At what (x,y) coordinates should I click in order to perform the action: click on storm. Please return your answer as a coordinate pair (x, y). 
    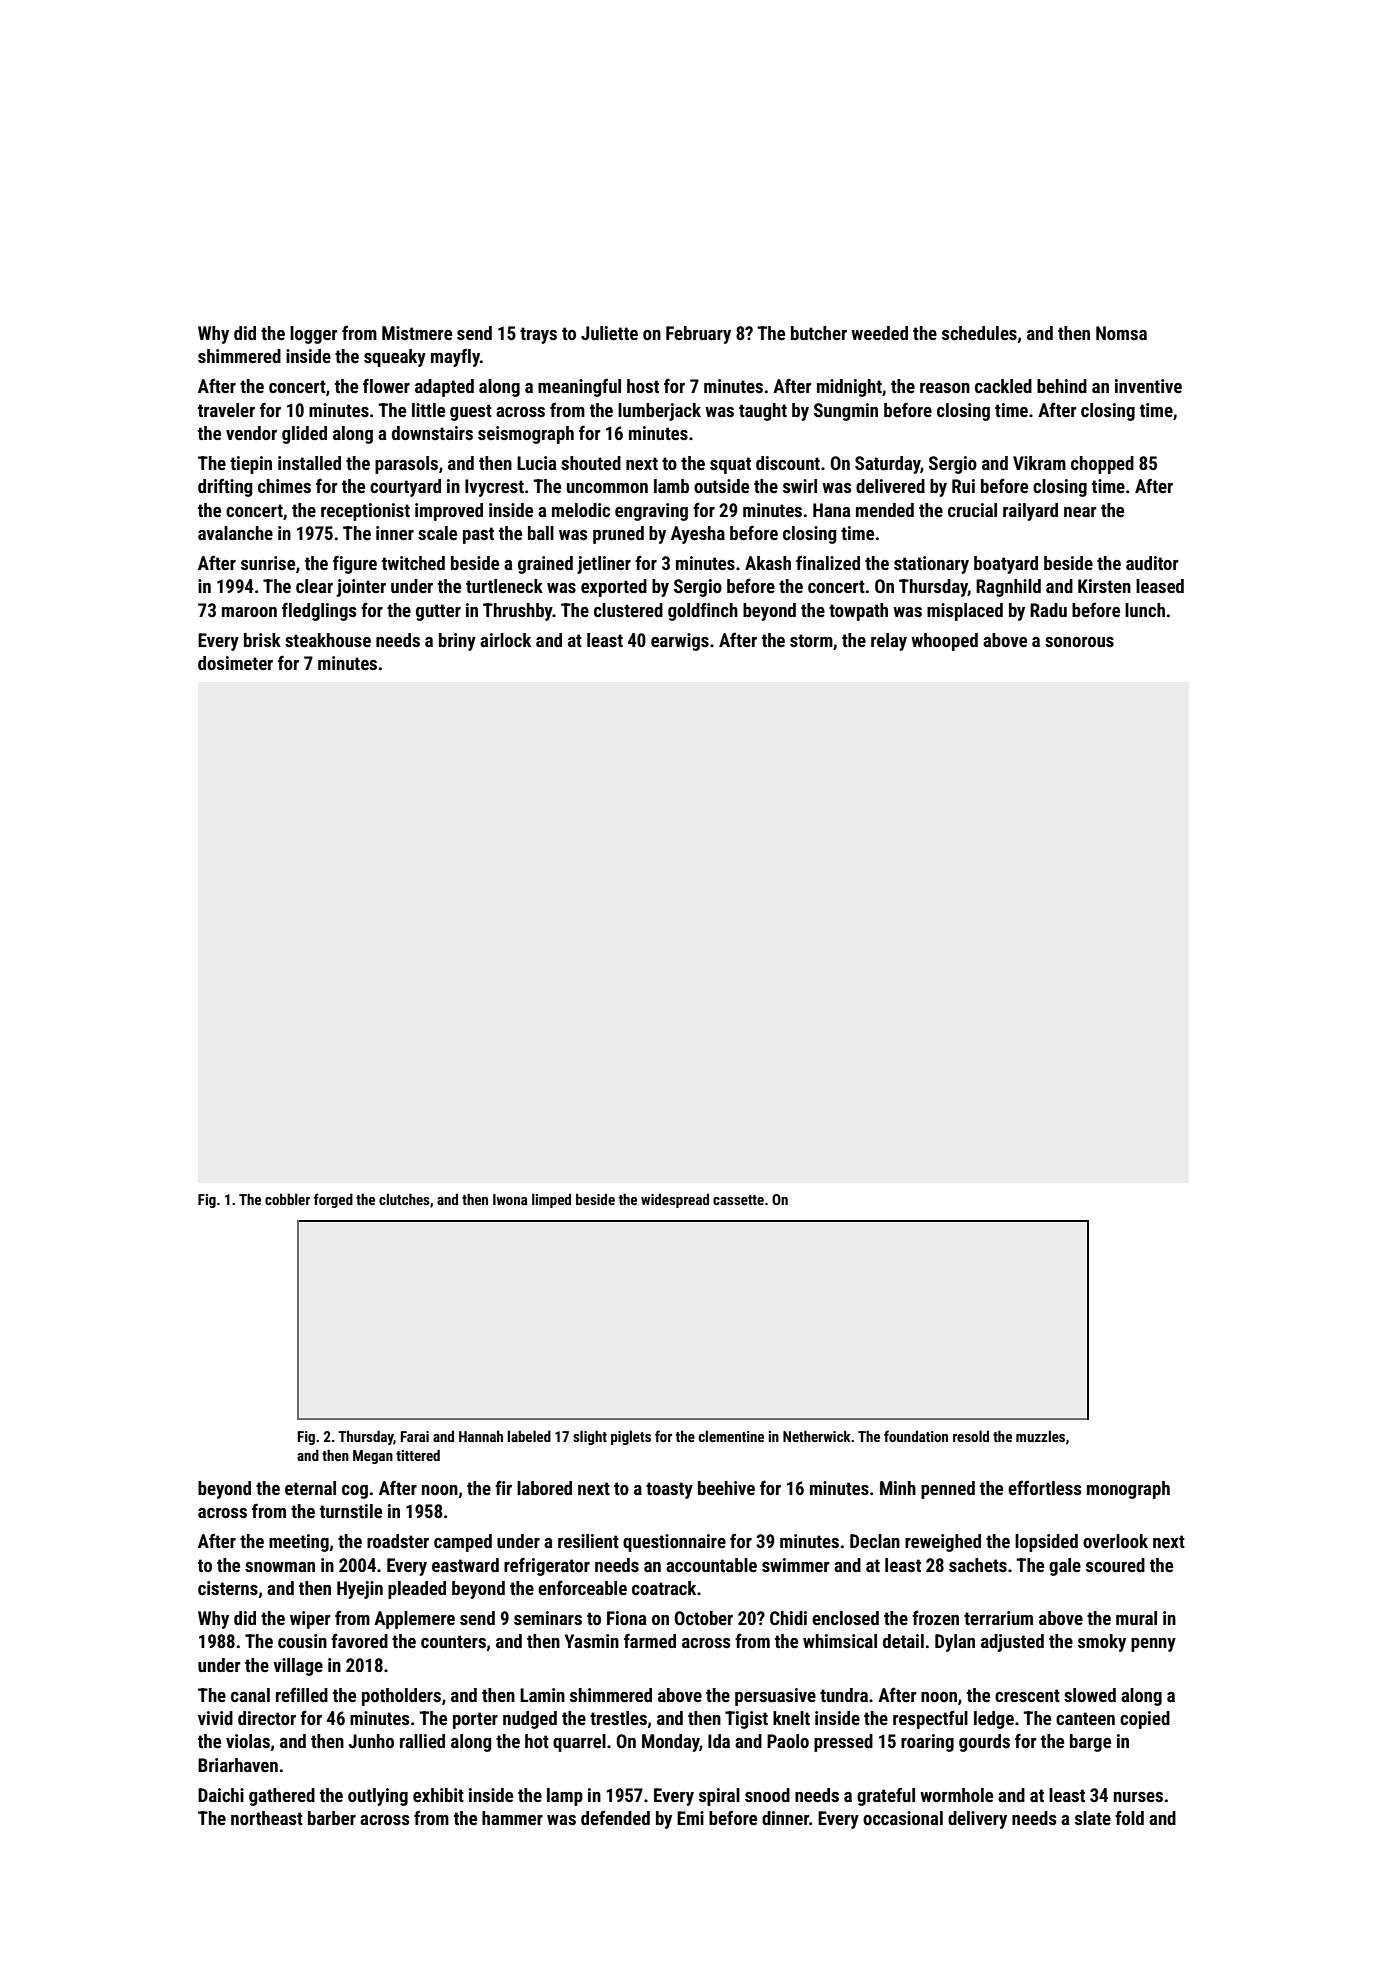
    Looking at the image, I should click on (811, 640).
